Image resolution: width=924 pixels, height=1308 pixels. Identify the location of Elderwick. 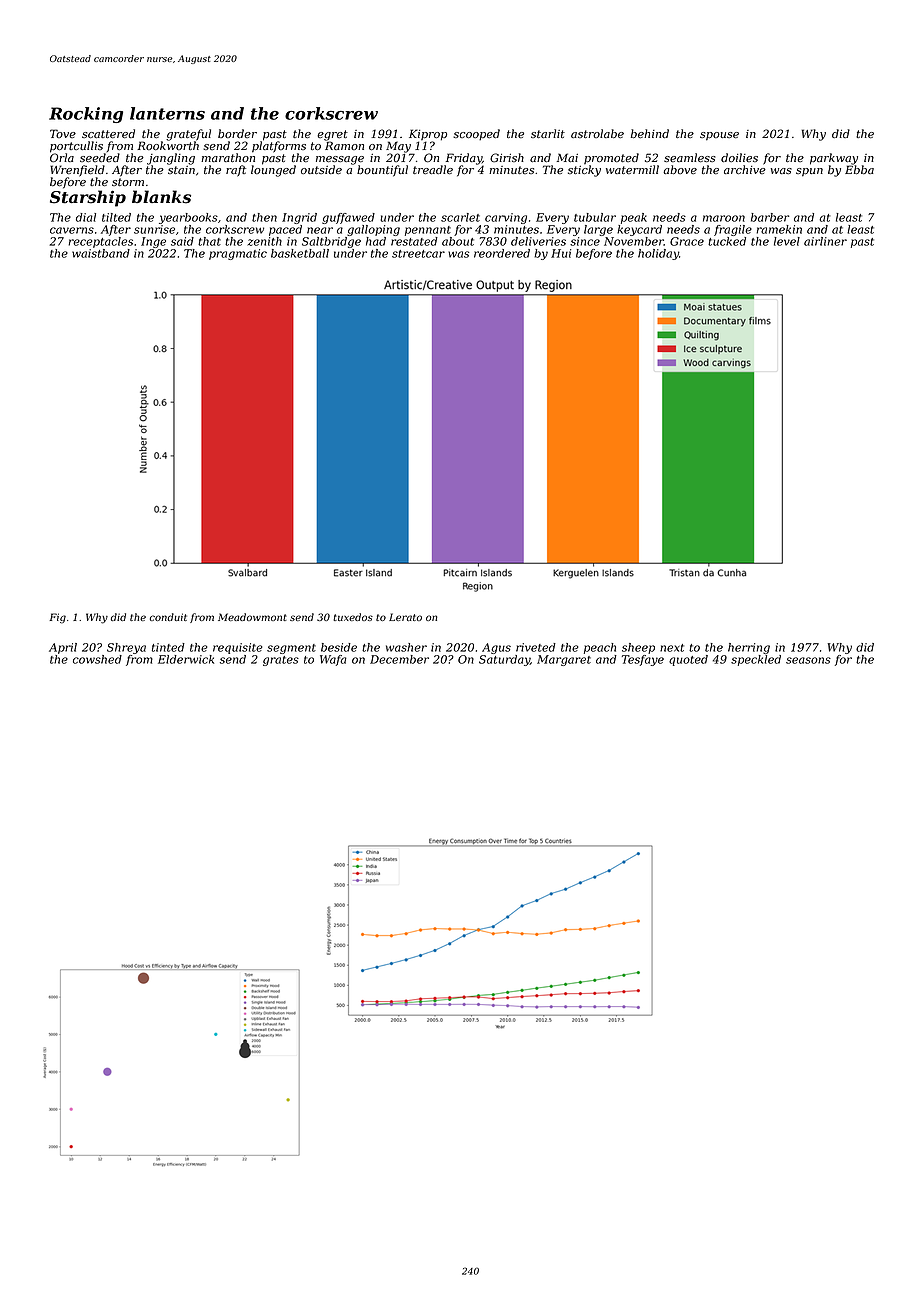
(186, 659).
